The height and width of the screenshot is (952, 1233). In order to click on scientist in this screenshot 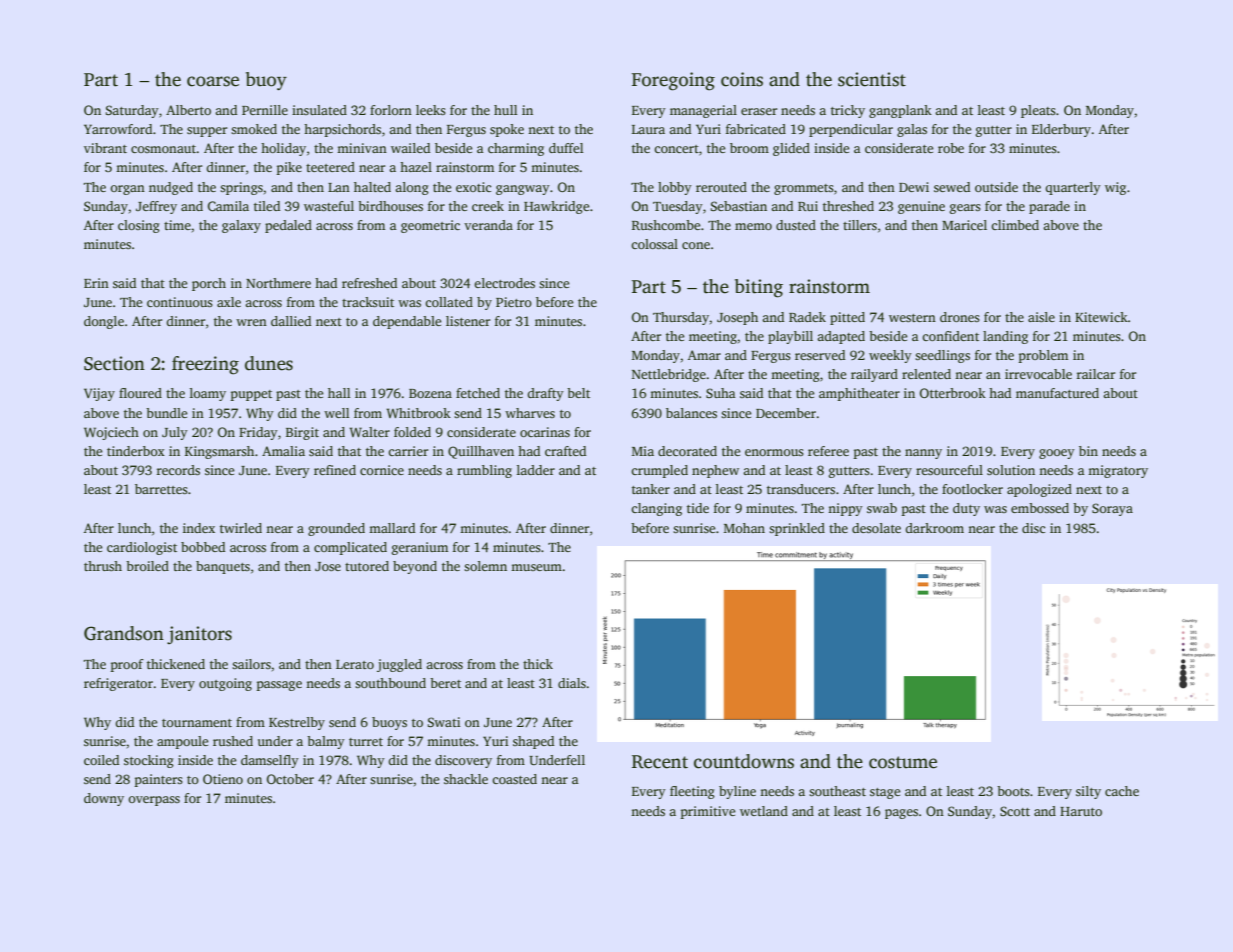, I will do `click(872, 79)`.
